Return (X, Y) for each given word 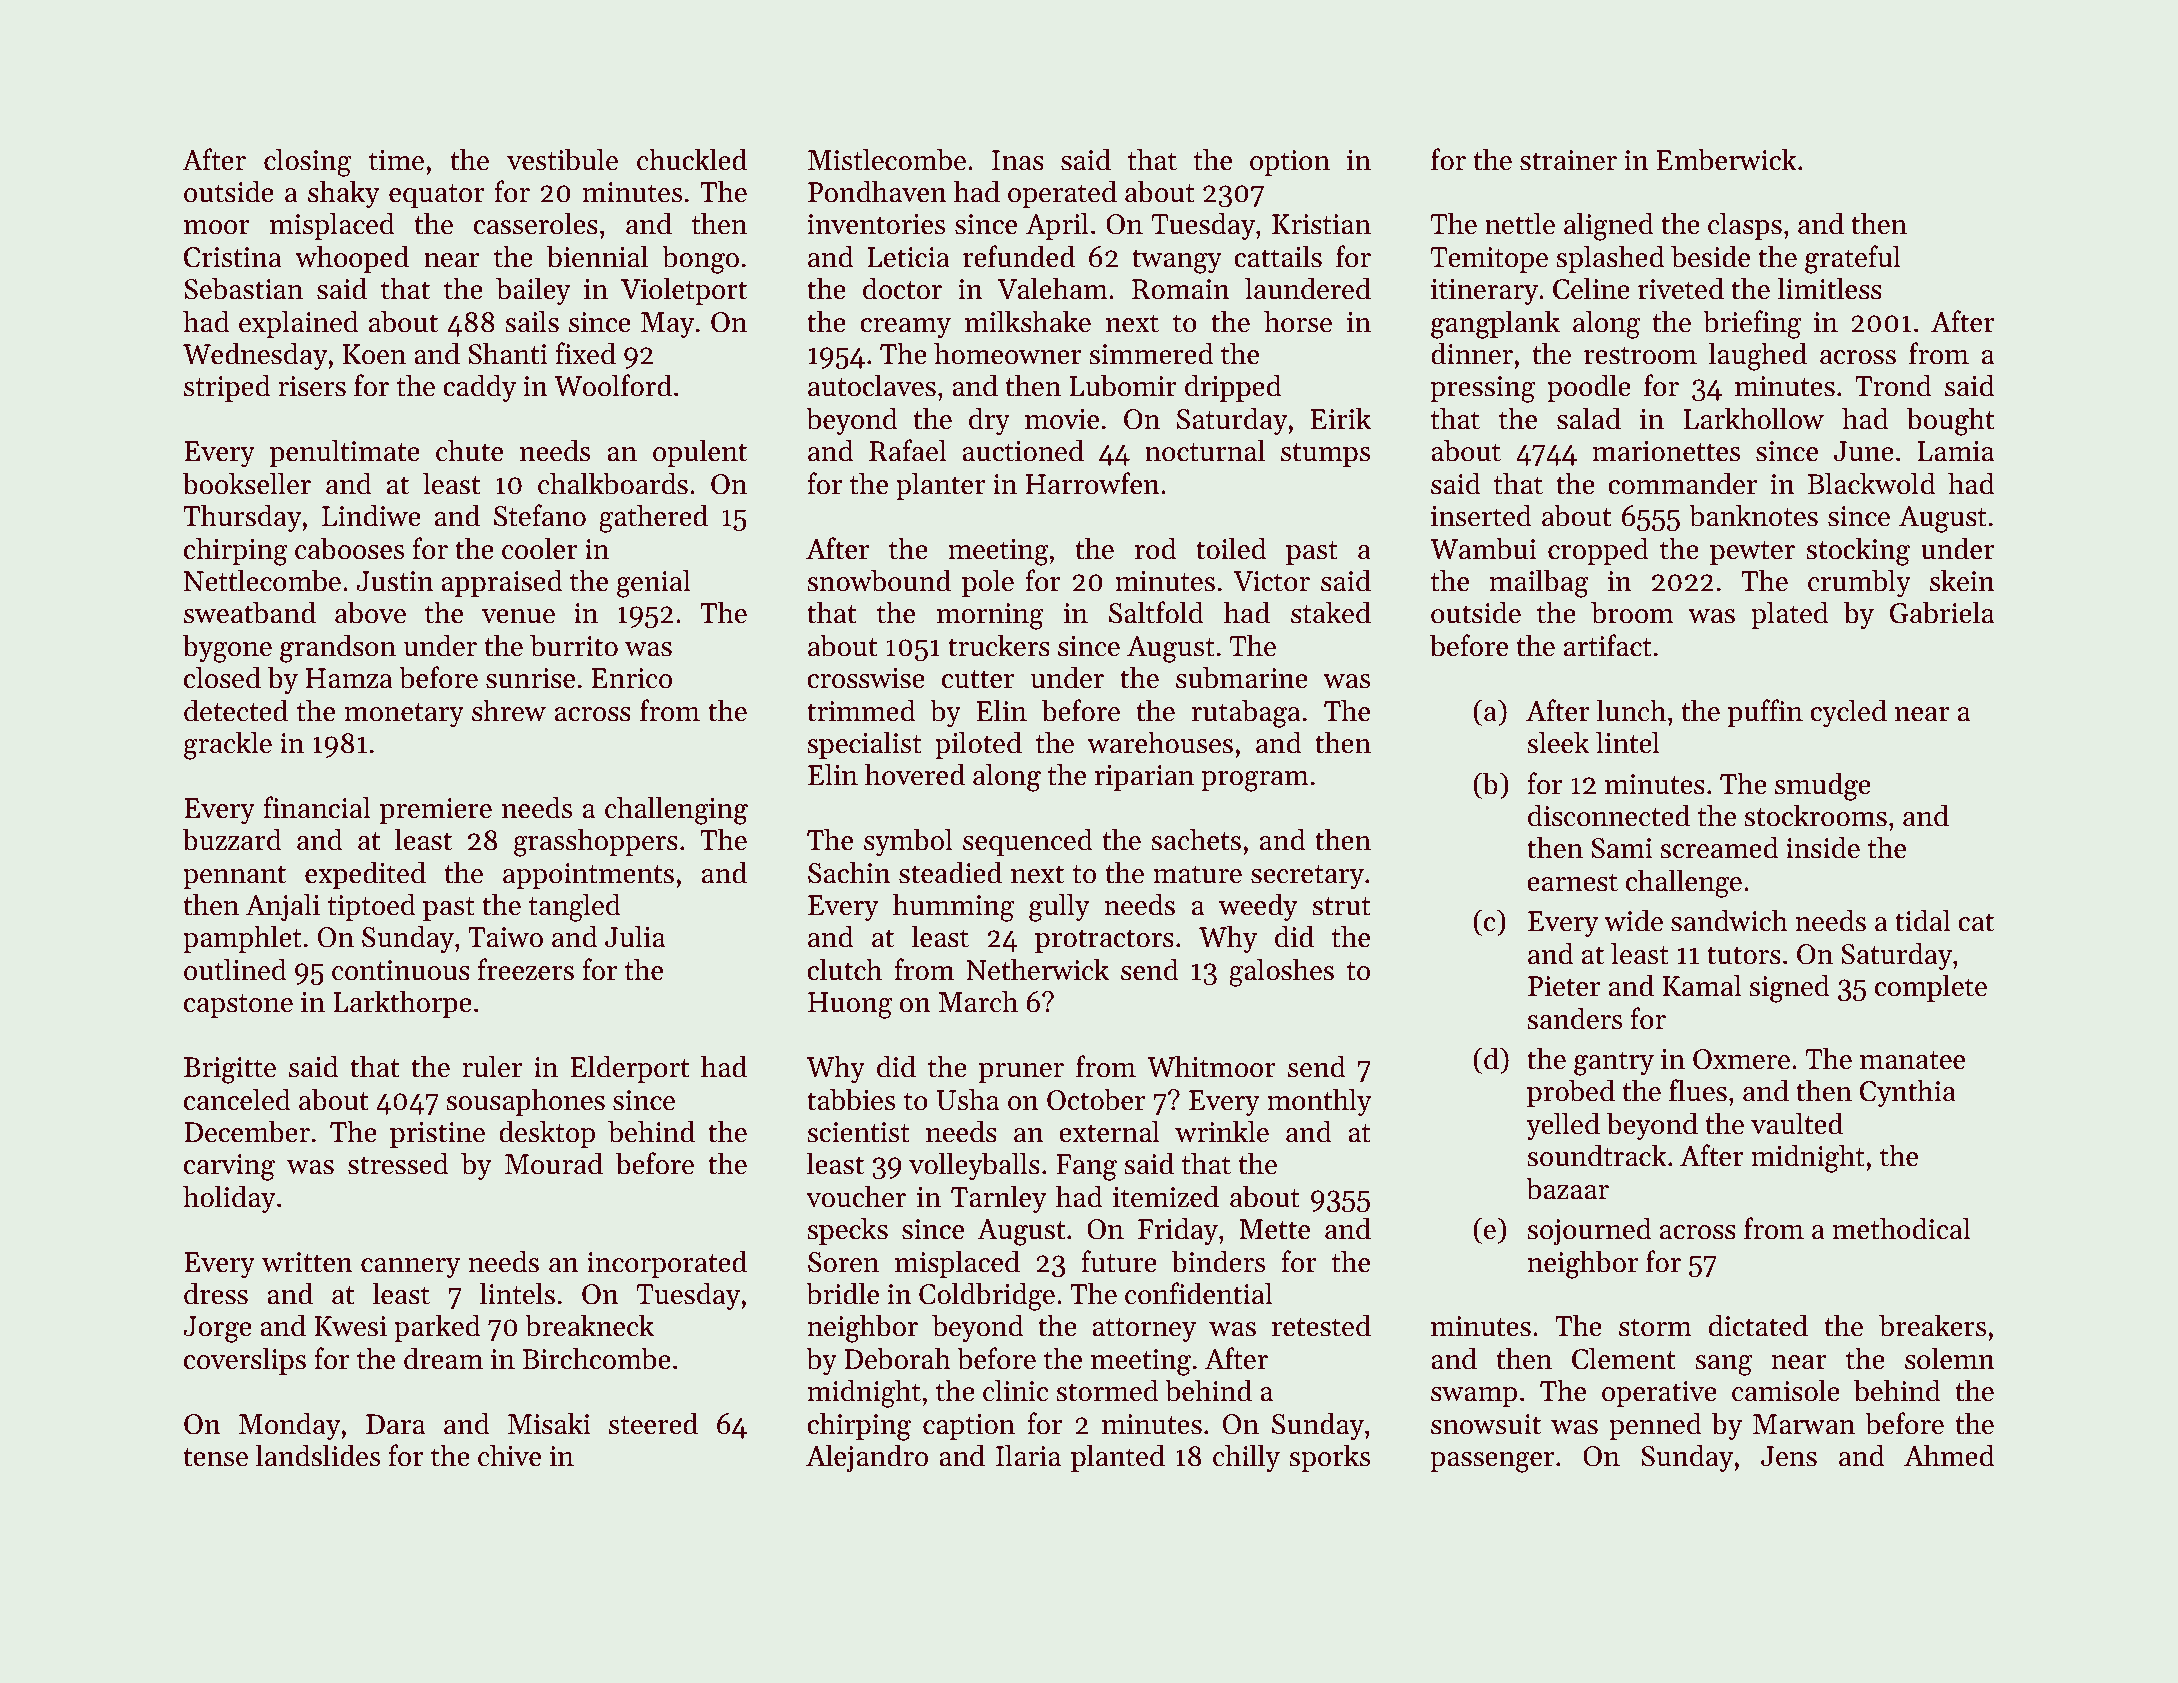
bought (1950, 421)
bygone (227, 648)
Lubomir (1123, 385)
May (667, 325)
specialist (864, 745)
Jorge (217, 1329)
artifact (1608, 645)
